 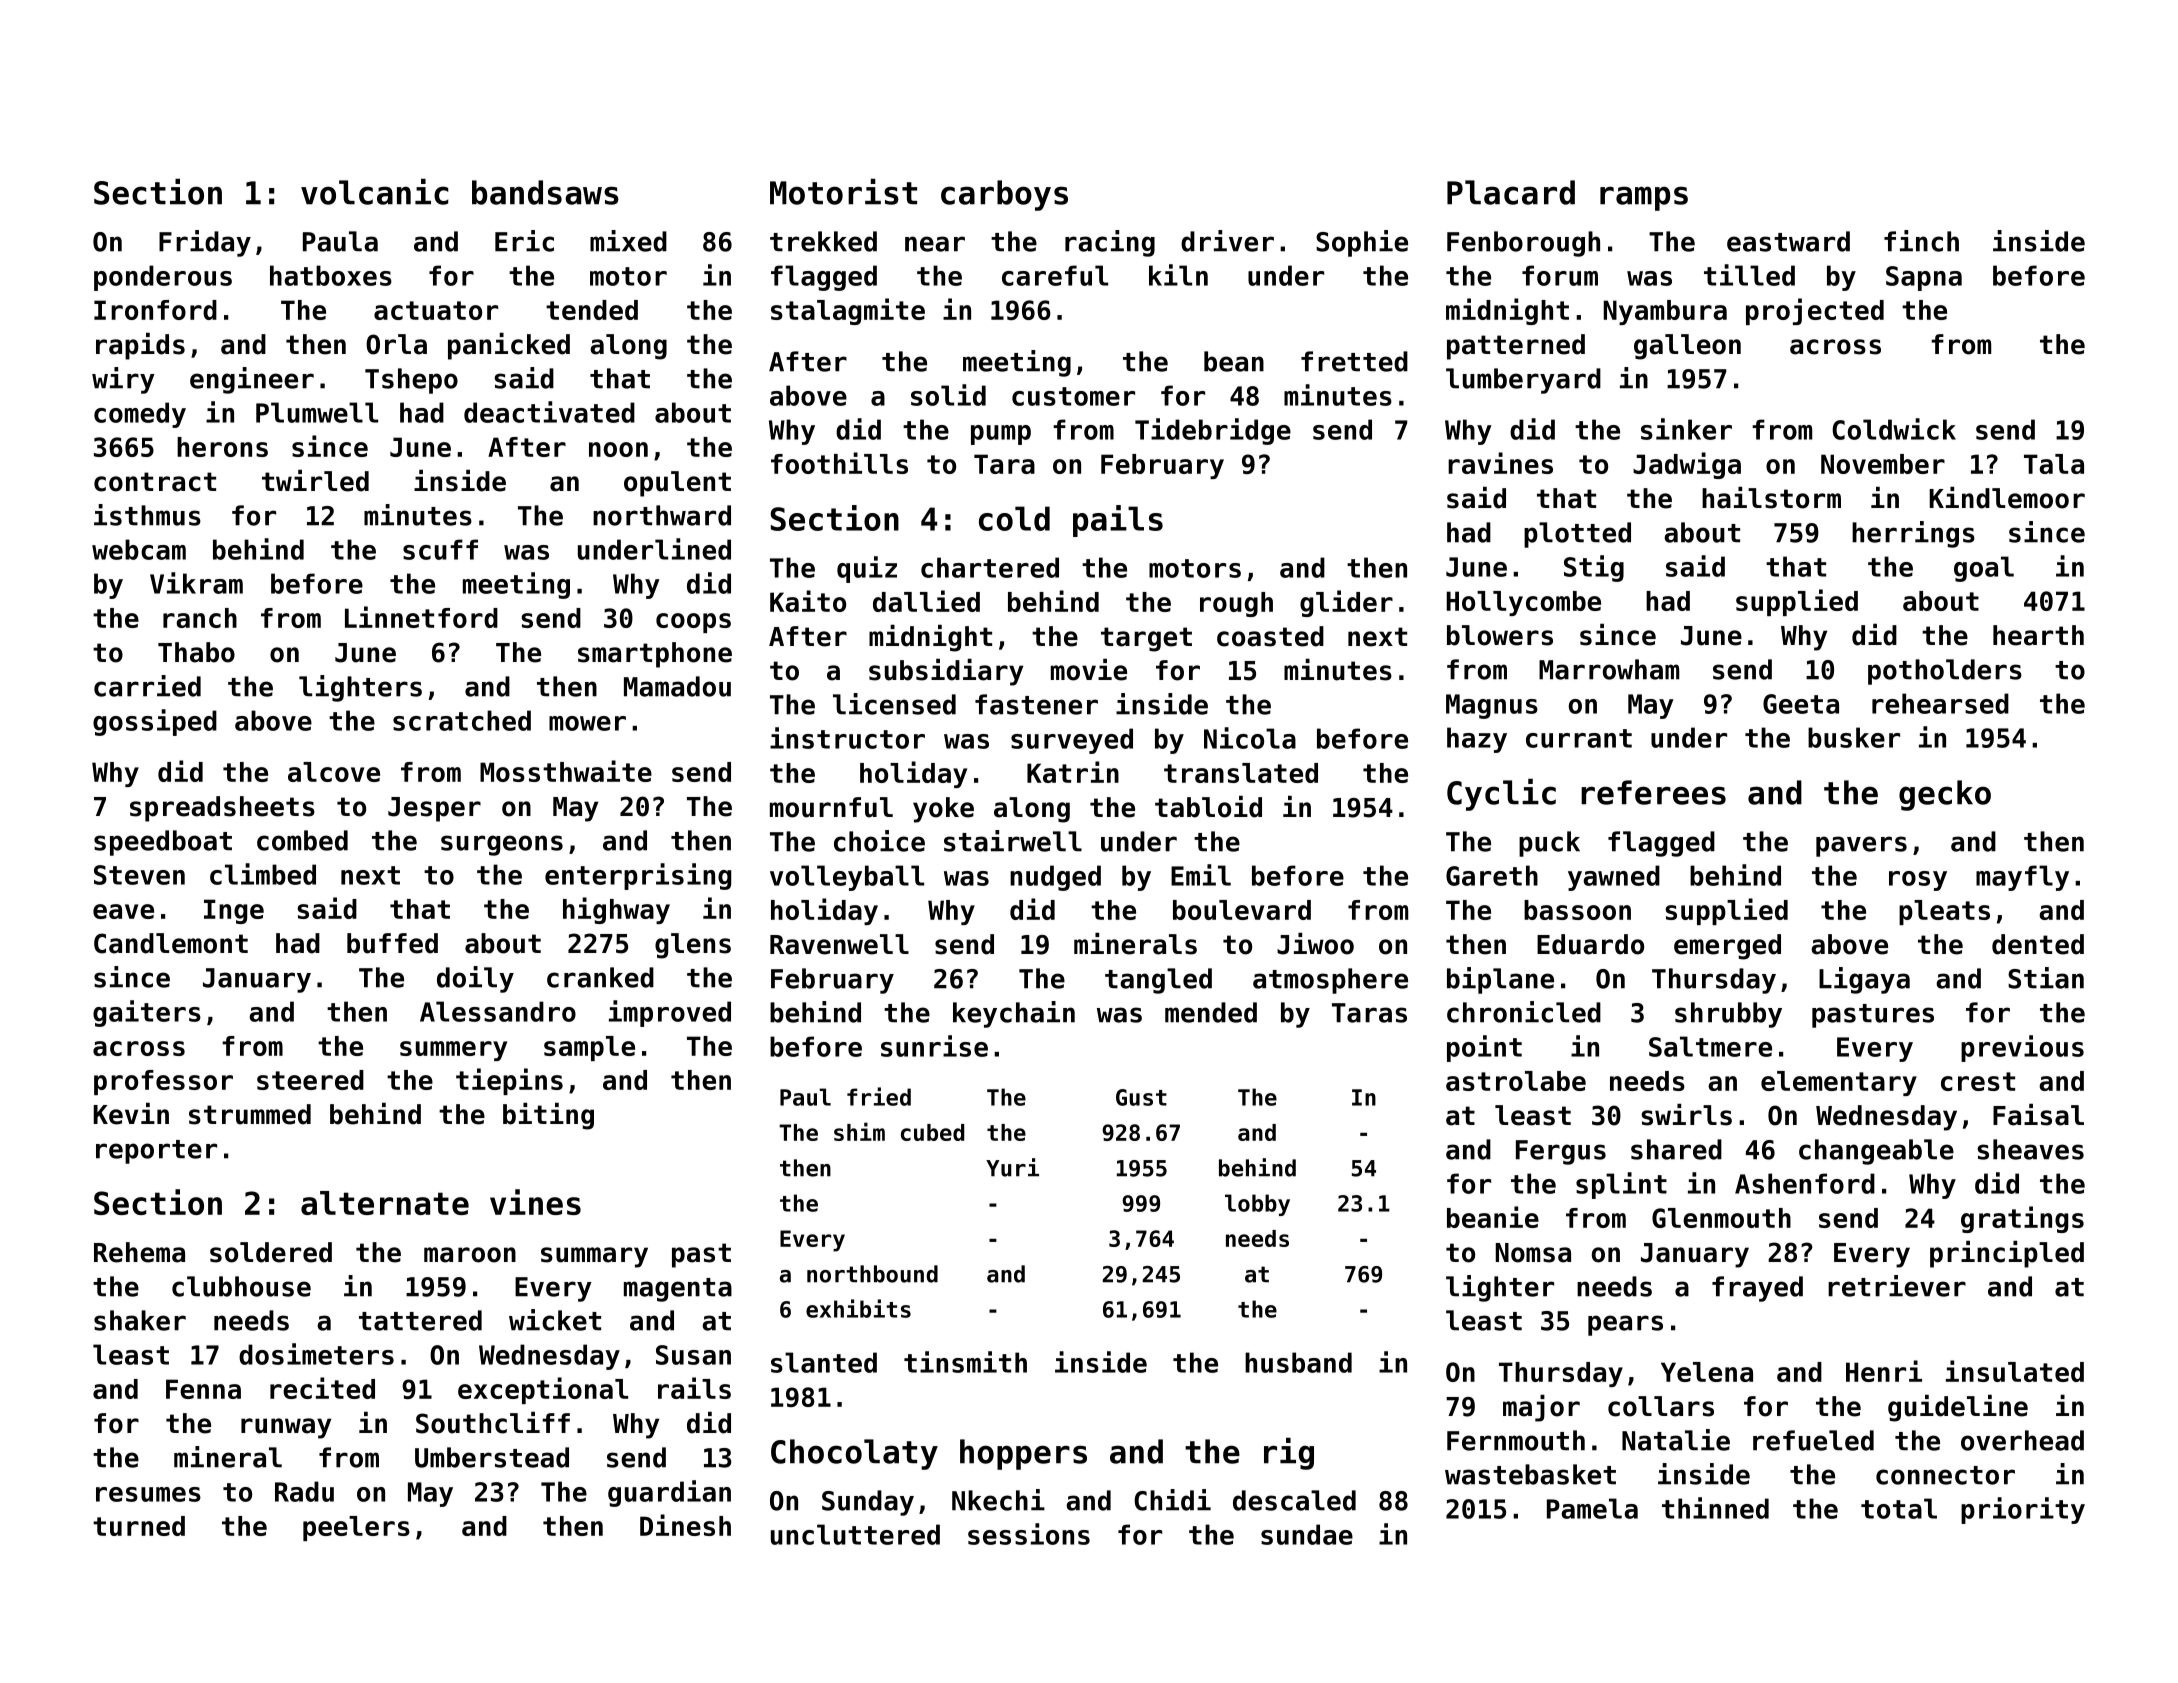 I want to click on Sophie, so click(x=1362, y=243).
